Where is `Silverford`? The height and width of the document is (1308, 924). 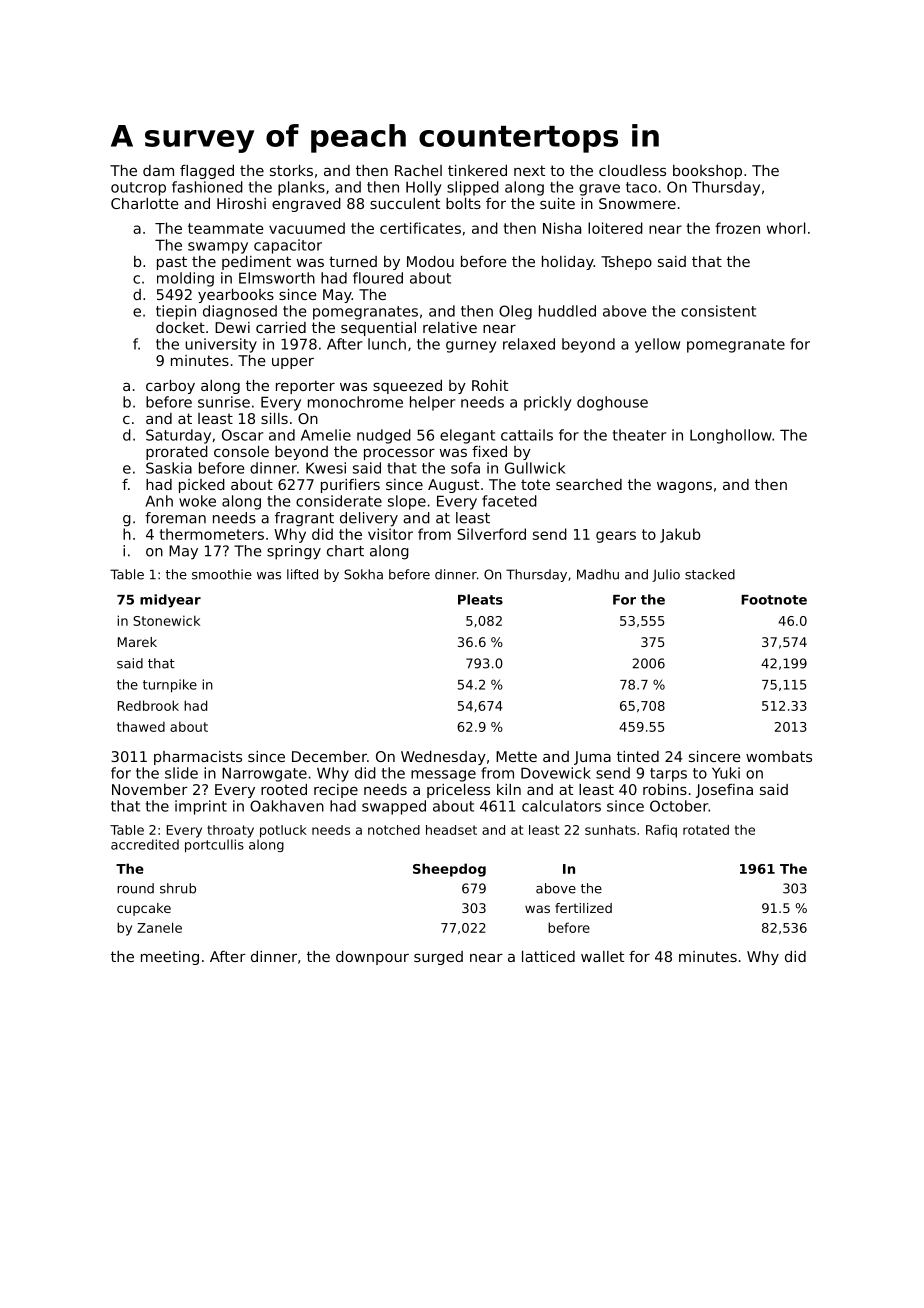 Silverford is located at coordinates (492, 534).
